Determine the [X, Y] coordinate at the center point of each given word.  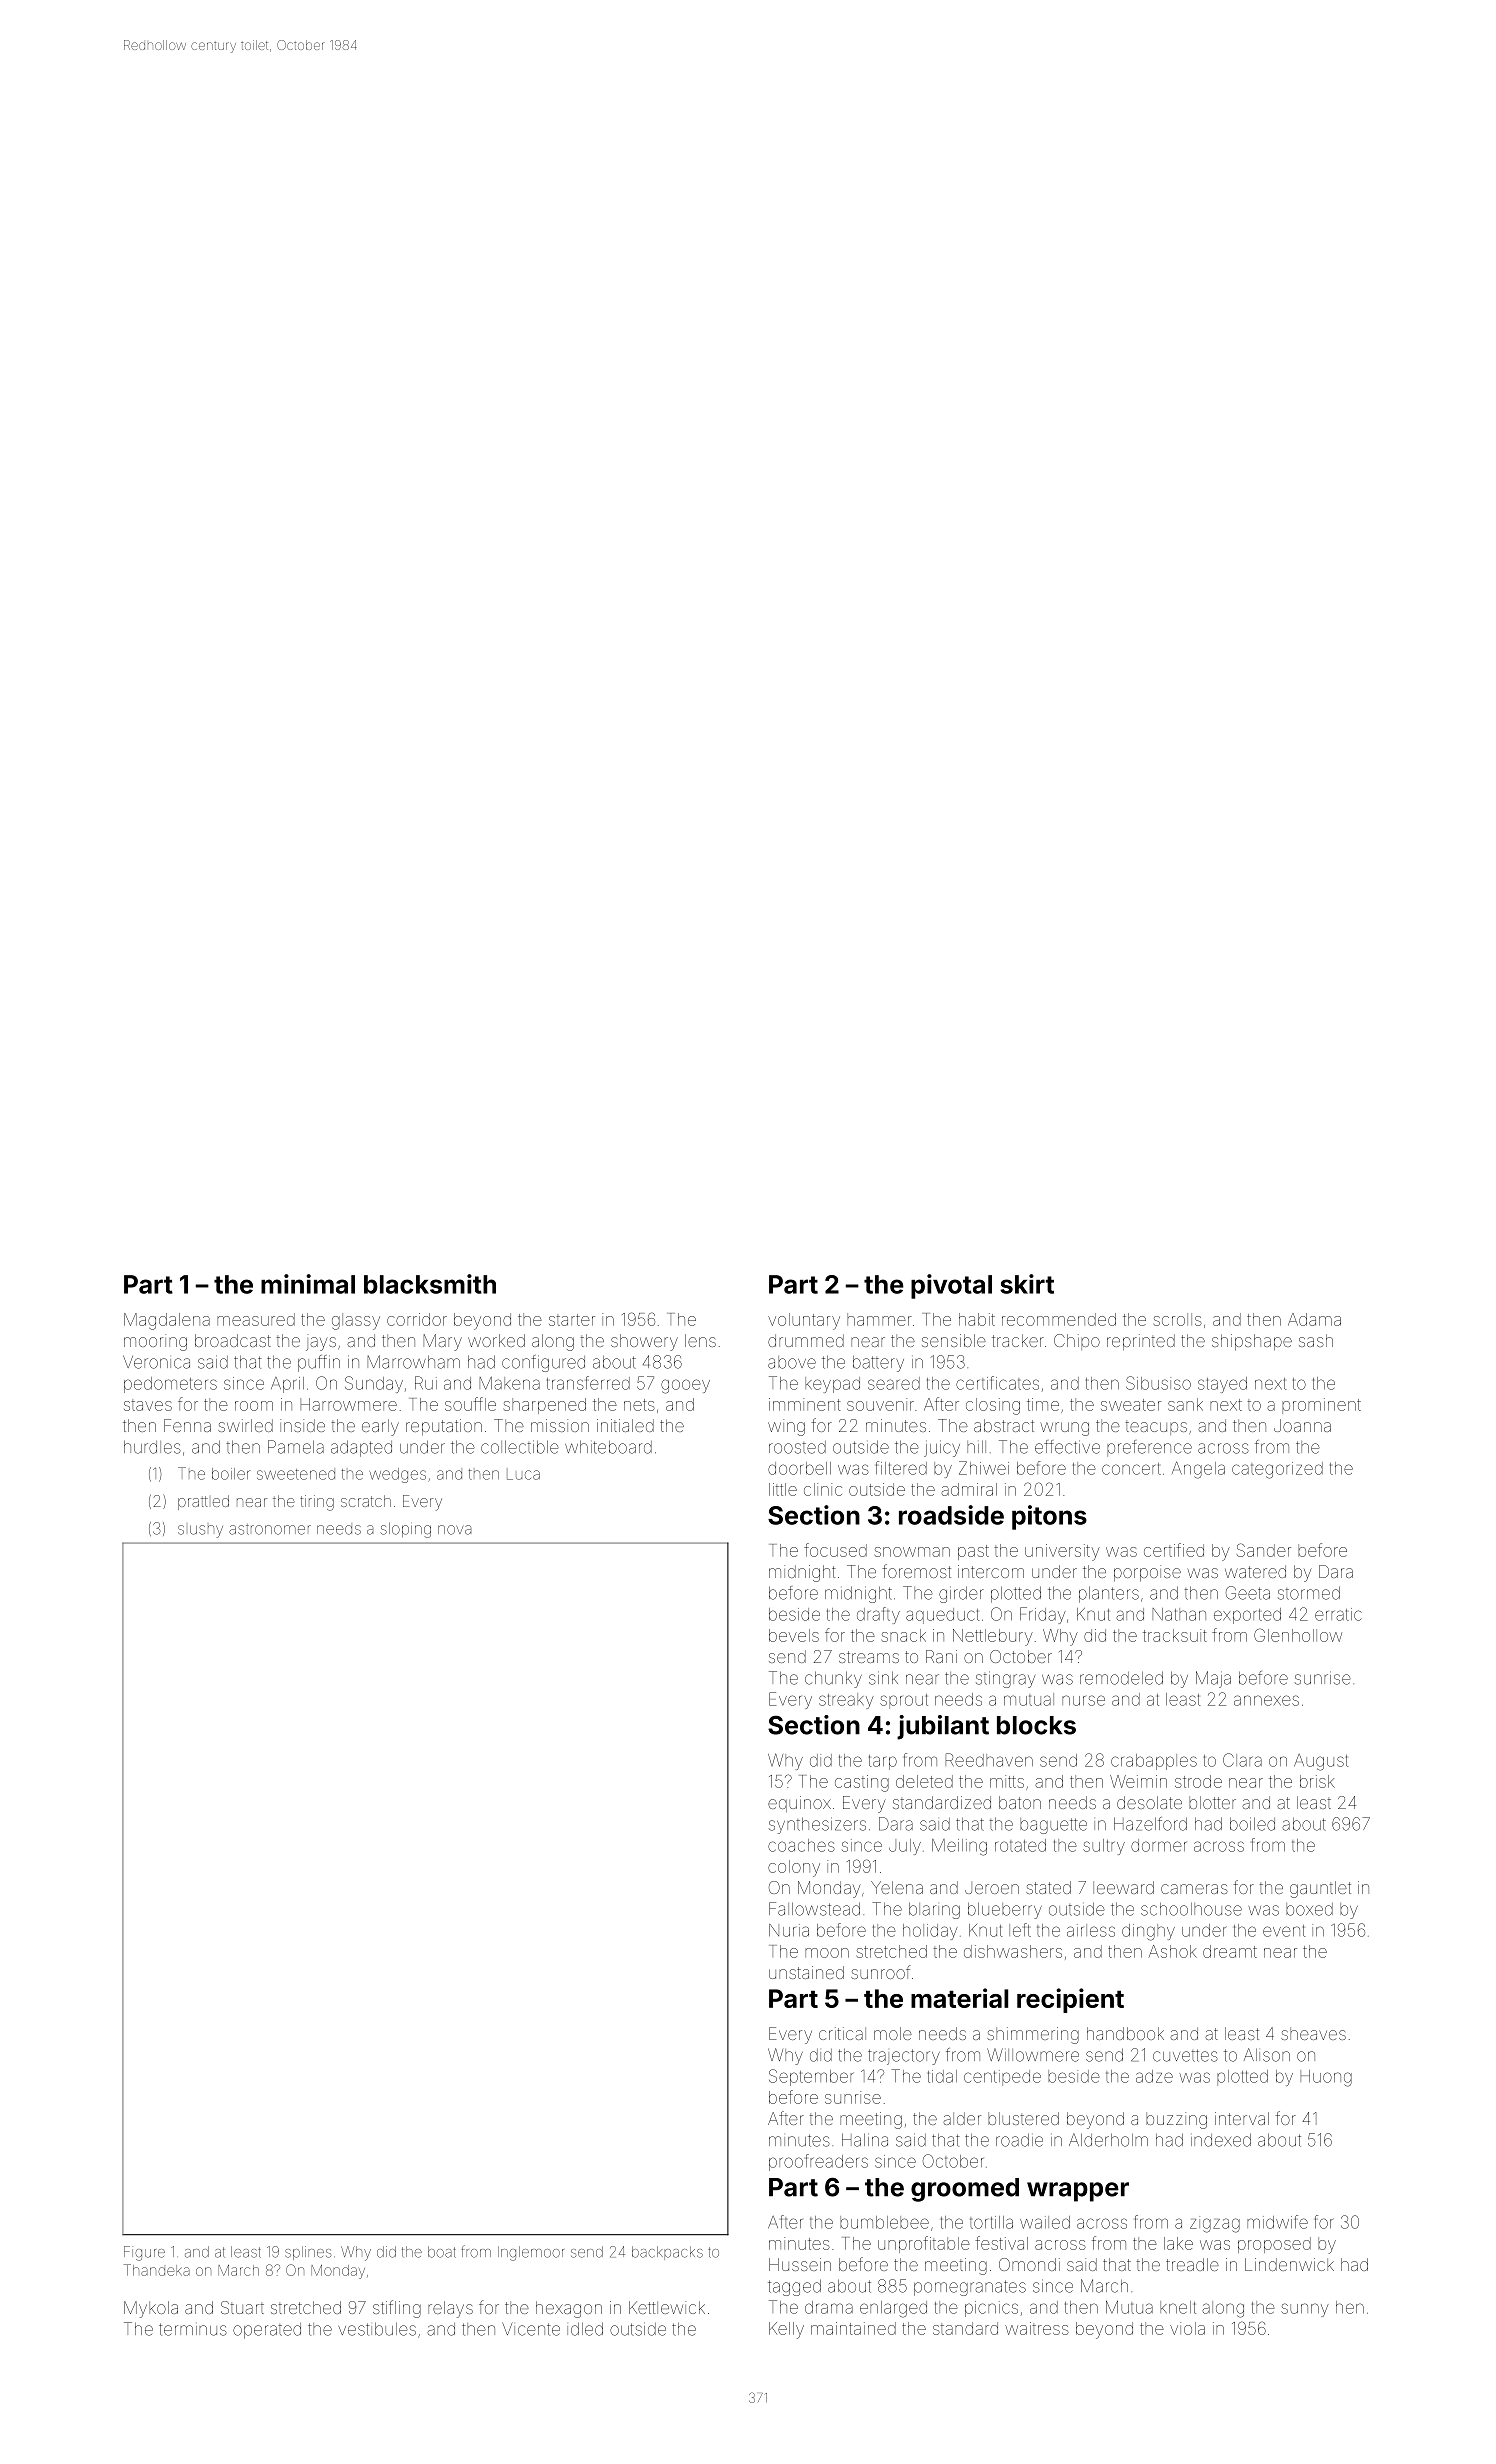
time [1043, 1404]
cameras [1194, 1889]
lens [700, 1340]
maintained [853, 2328]
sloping [406, 1530]
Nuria [789, 1930]
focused [835, 1550]
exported [1247, 1616]
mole [893, 2033]
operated [267, 2331]
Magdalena [167, 1321]
